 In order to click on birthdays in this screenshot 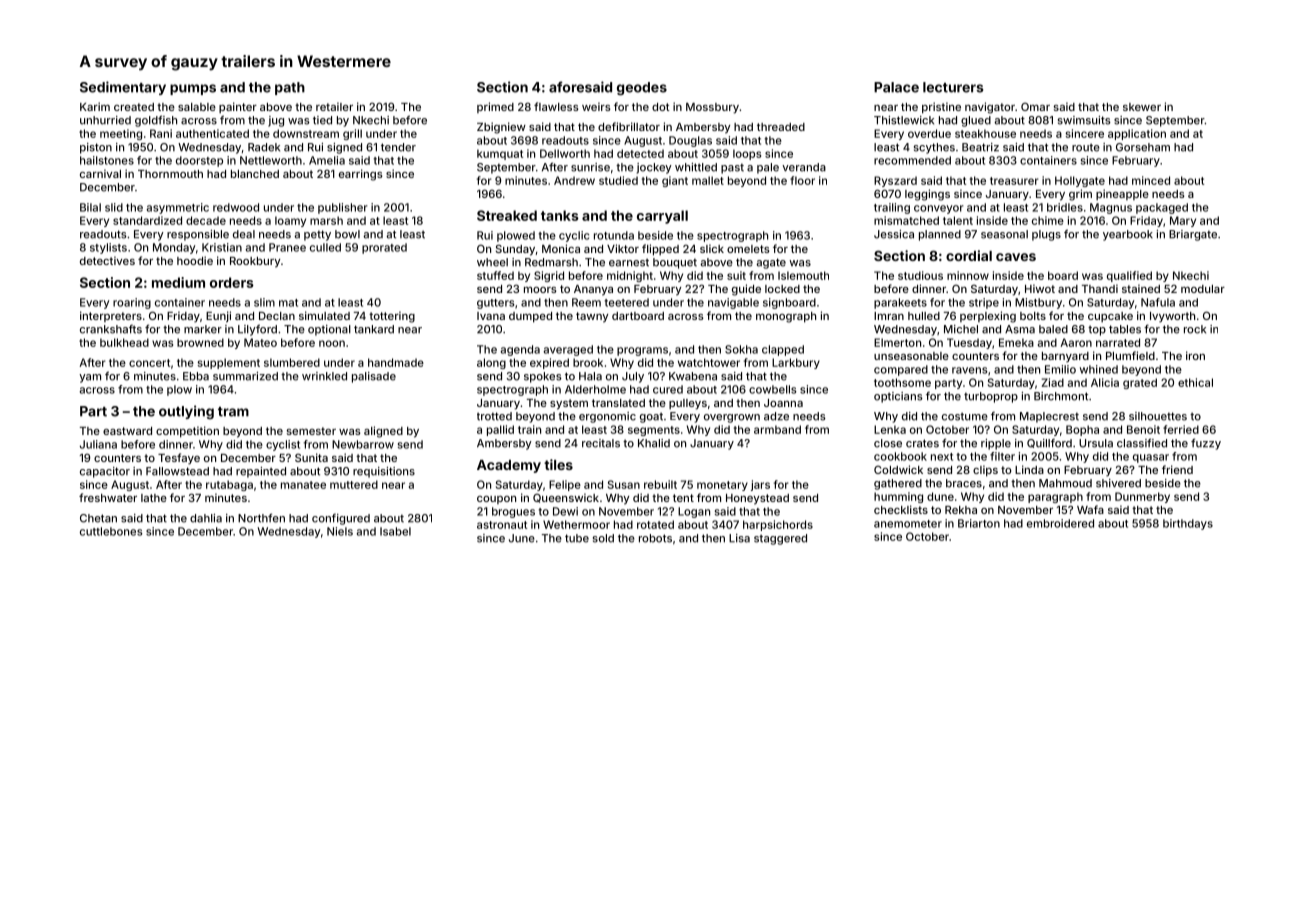, I will do `click(1188, 524)`.
